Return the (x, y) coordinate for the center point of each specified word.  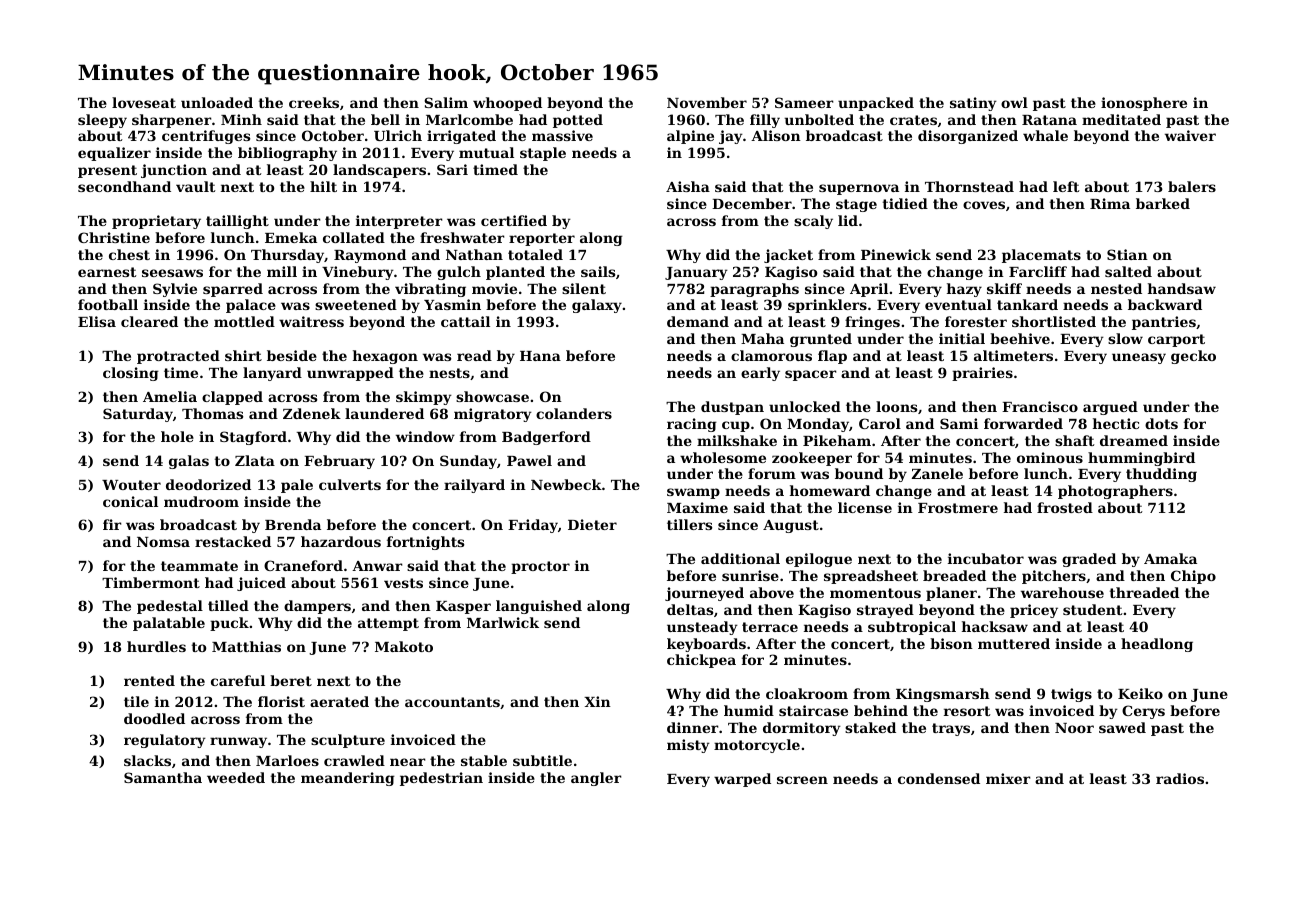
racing (692, 425)
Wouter (131, 485)
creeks (314, 102)
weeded (236, 777)
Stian (1127, 254)
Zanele (937, 473)
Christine (114, 237)
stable (484, 760)
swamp (693, 493)
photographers (1115, 492)
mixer (1008, 778)
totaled (535, 254)
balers (1192, 186)
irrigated (461, 137)
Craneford (303, 565)
